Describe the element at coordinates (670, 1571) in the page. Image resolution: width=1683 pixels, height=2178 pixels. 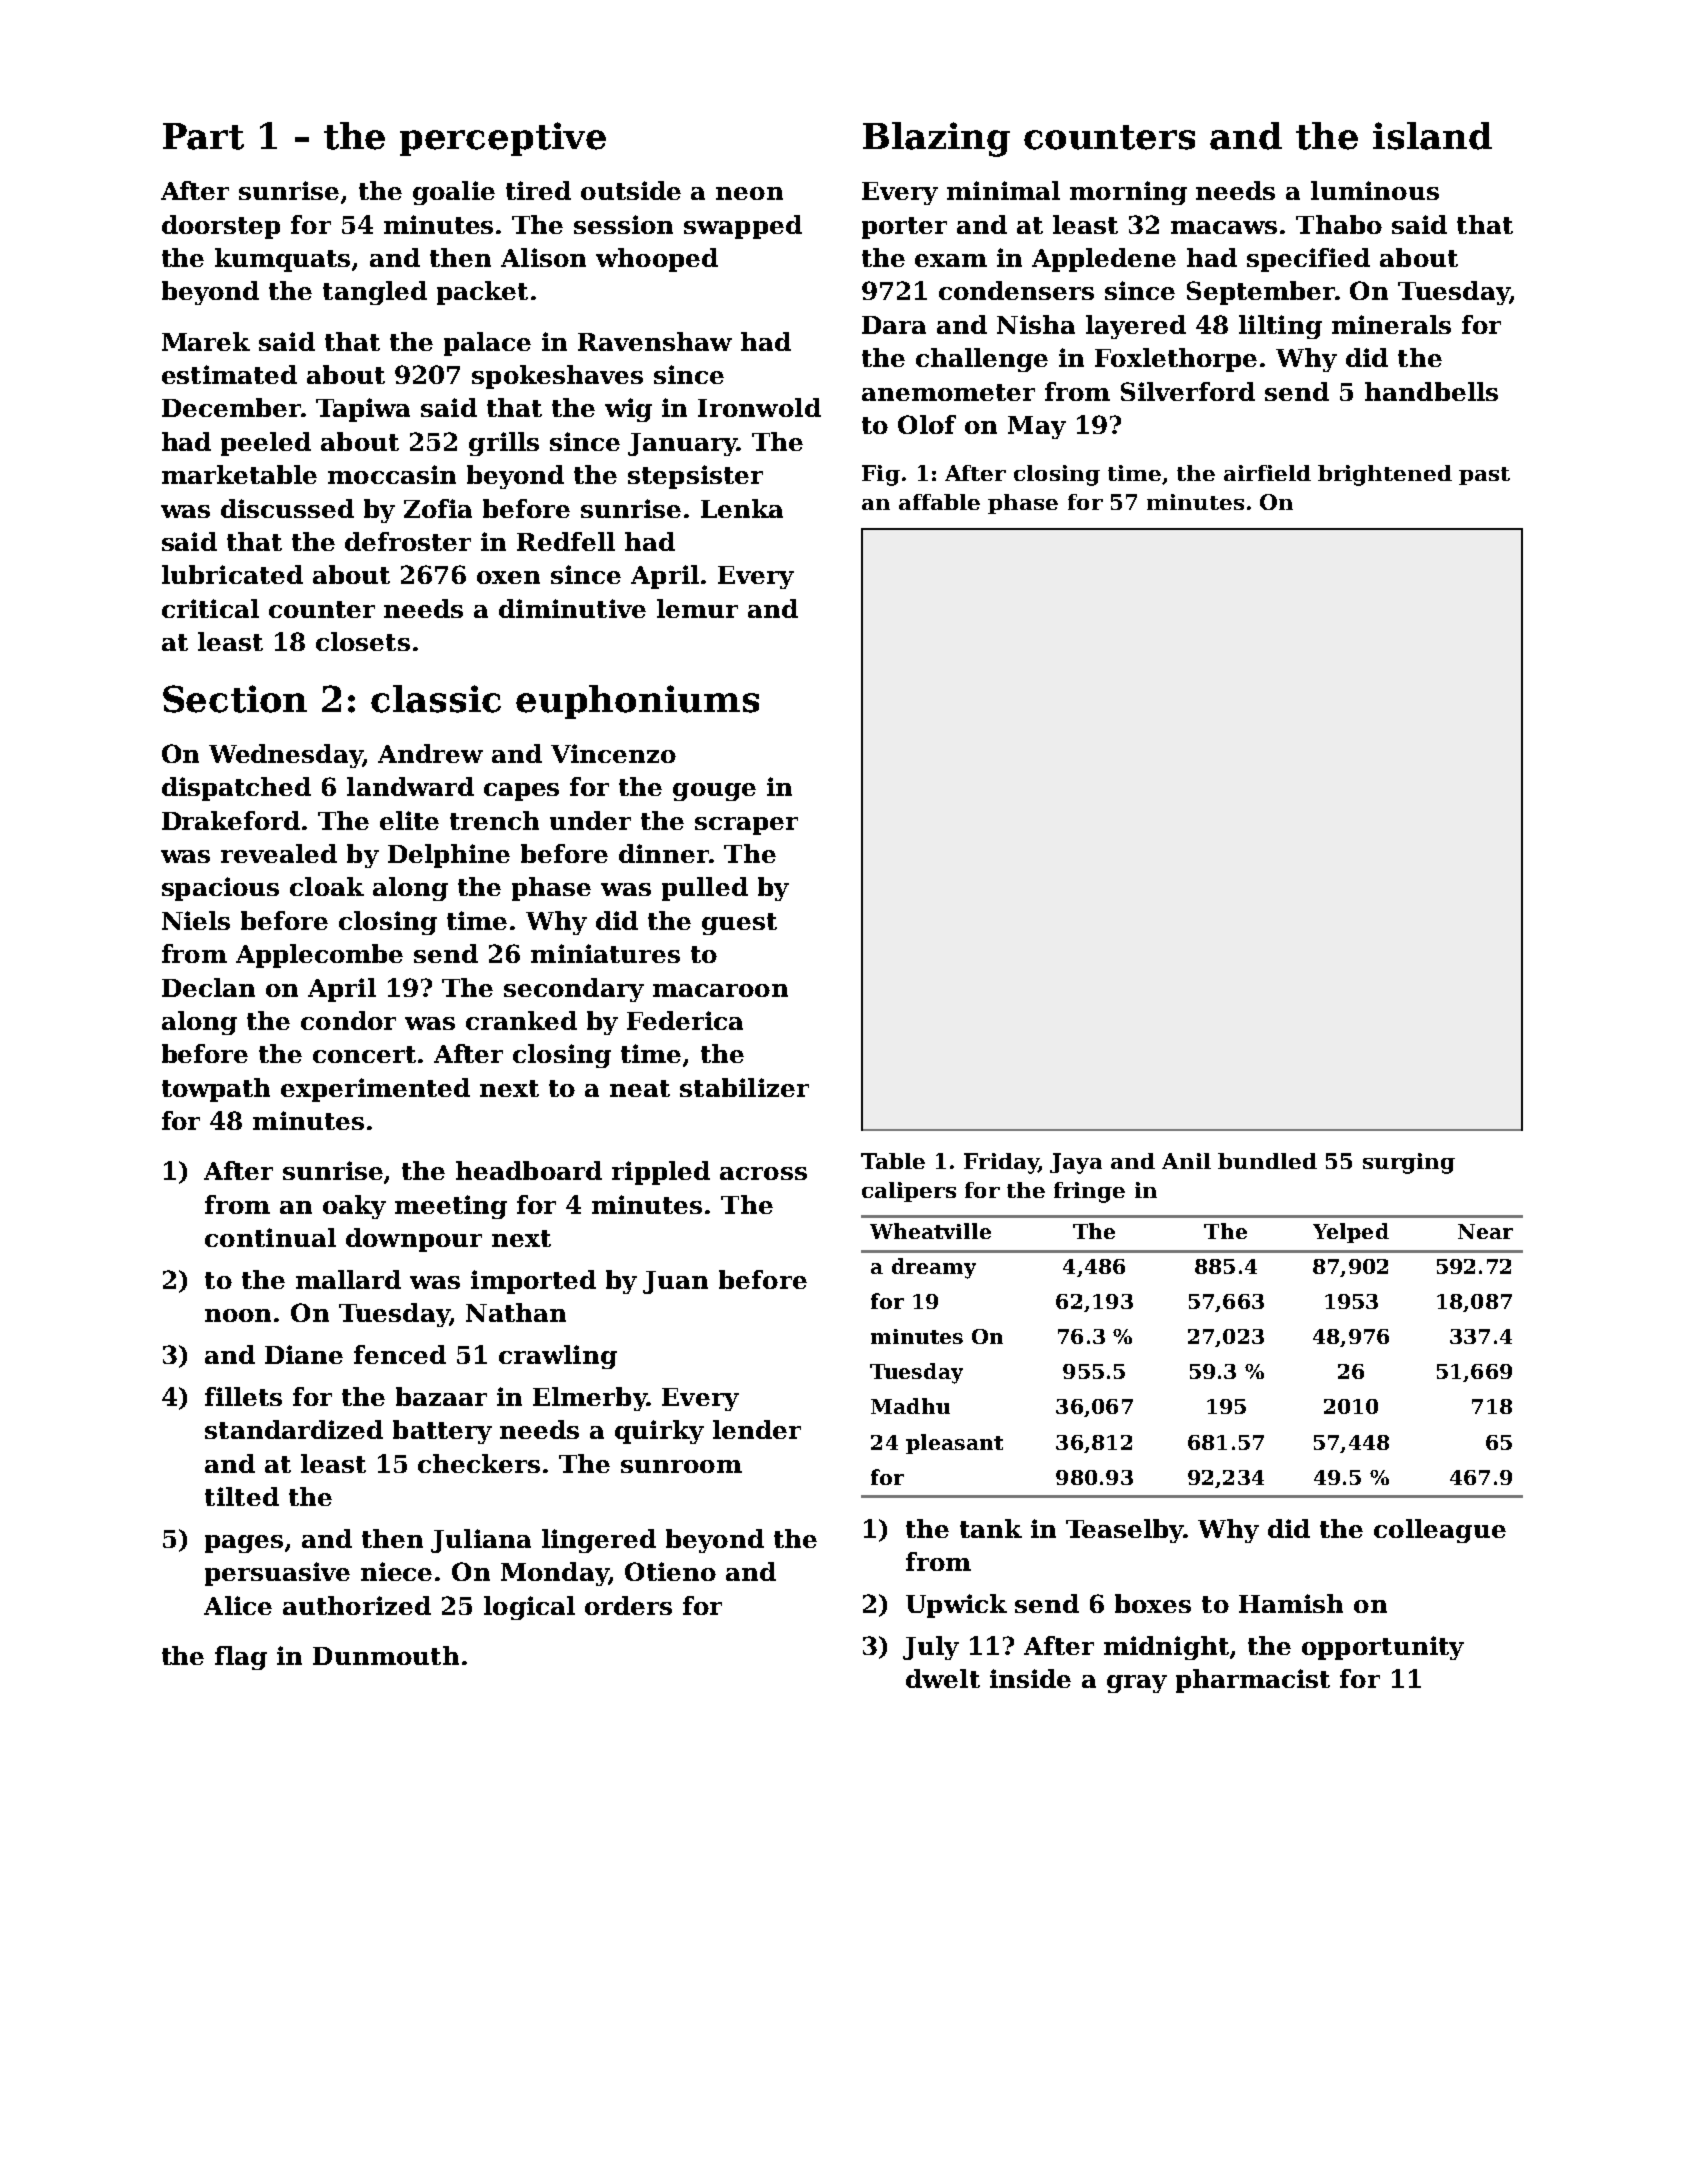
I see `Otieno` at that location.
